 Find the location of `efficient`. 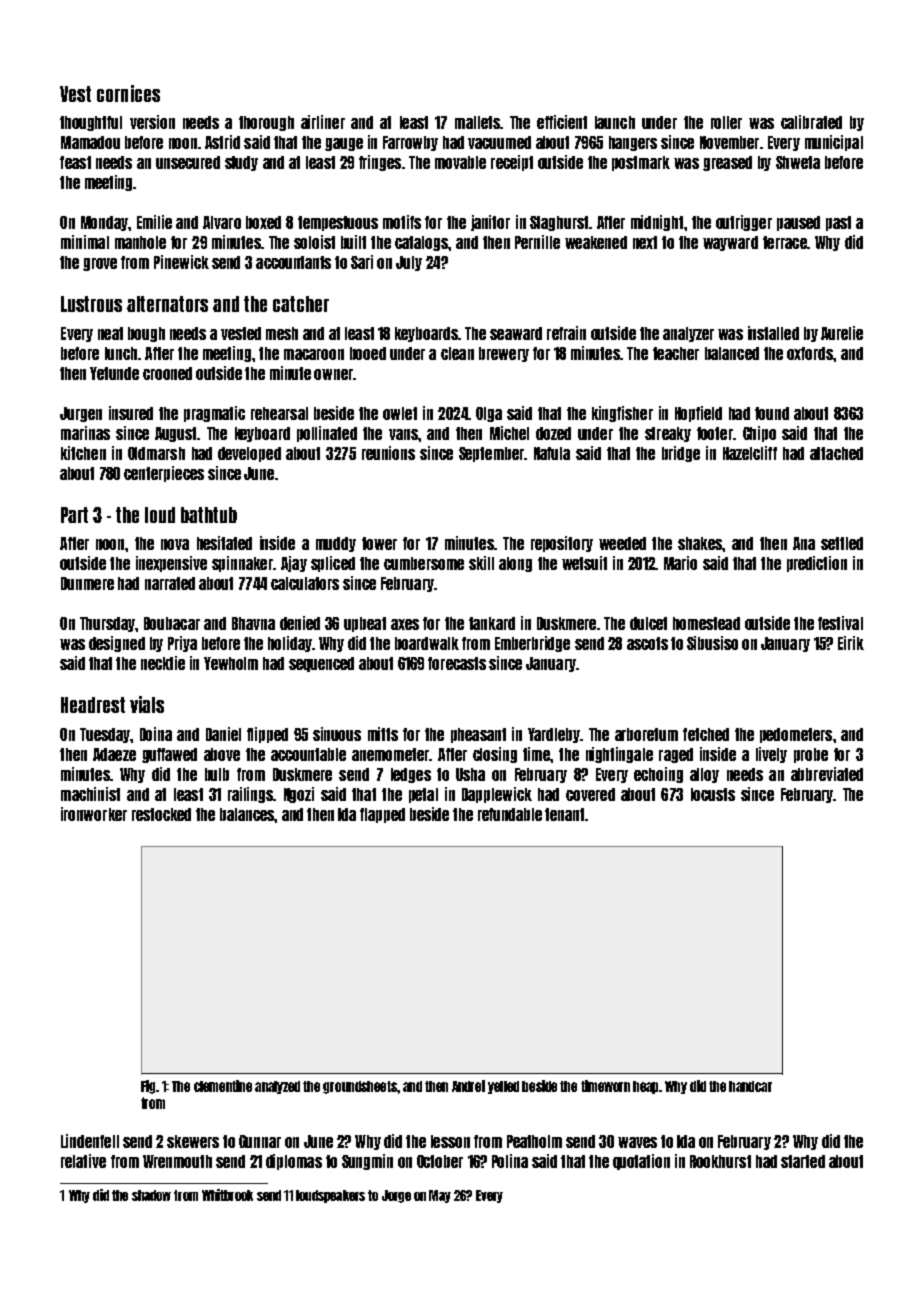

efficient is located at coordinates (562, 122).
